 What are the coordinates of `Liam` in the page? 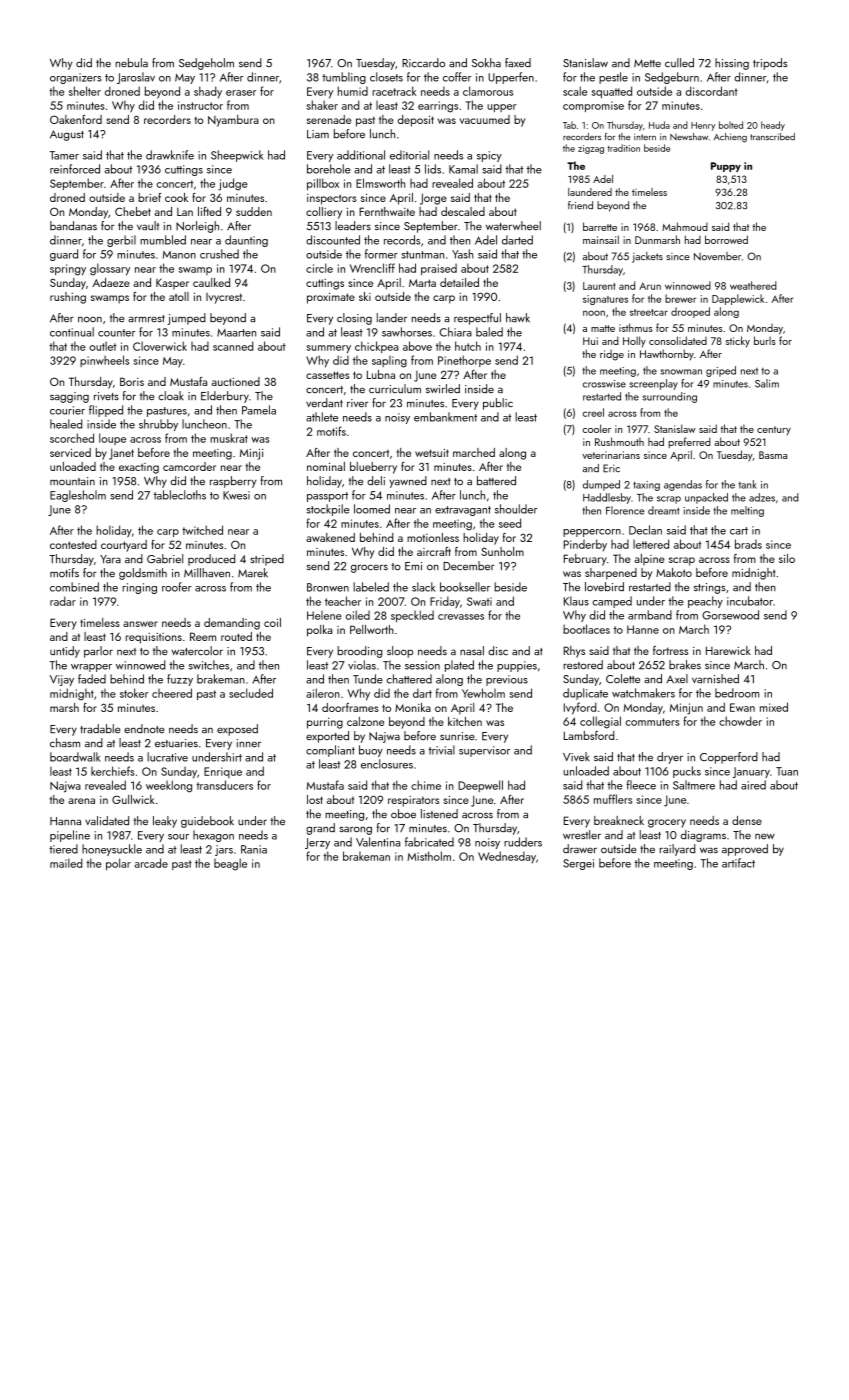 It's located at (318, 134).
